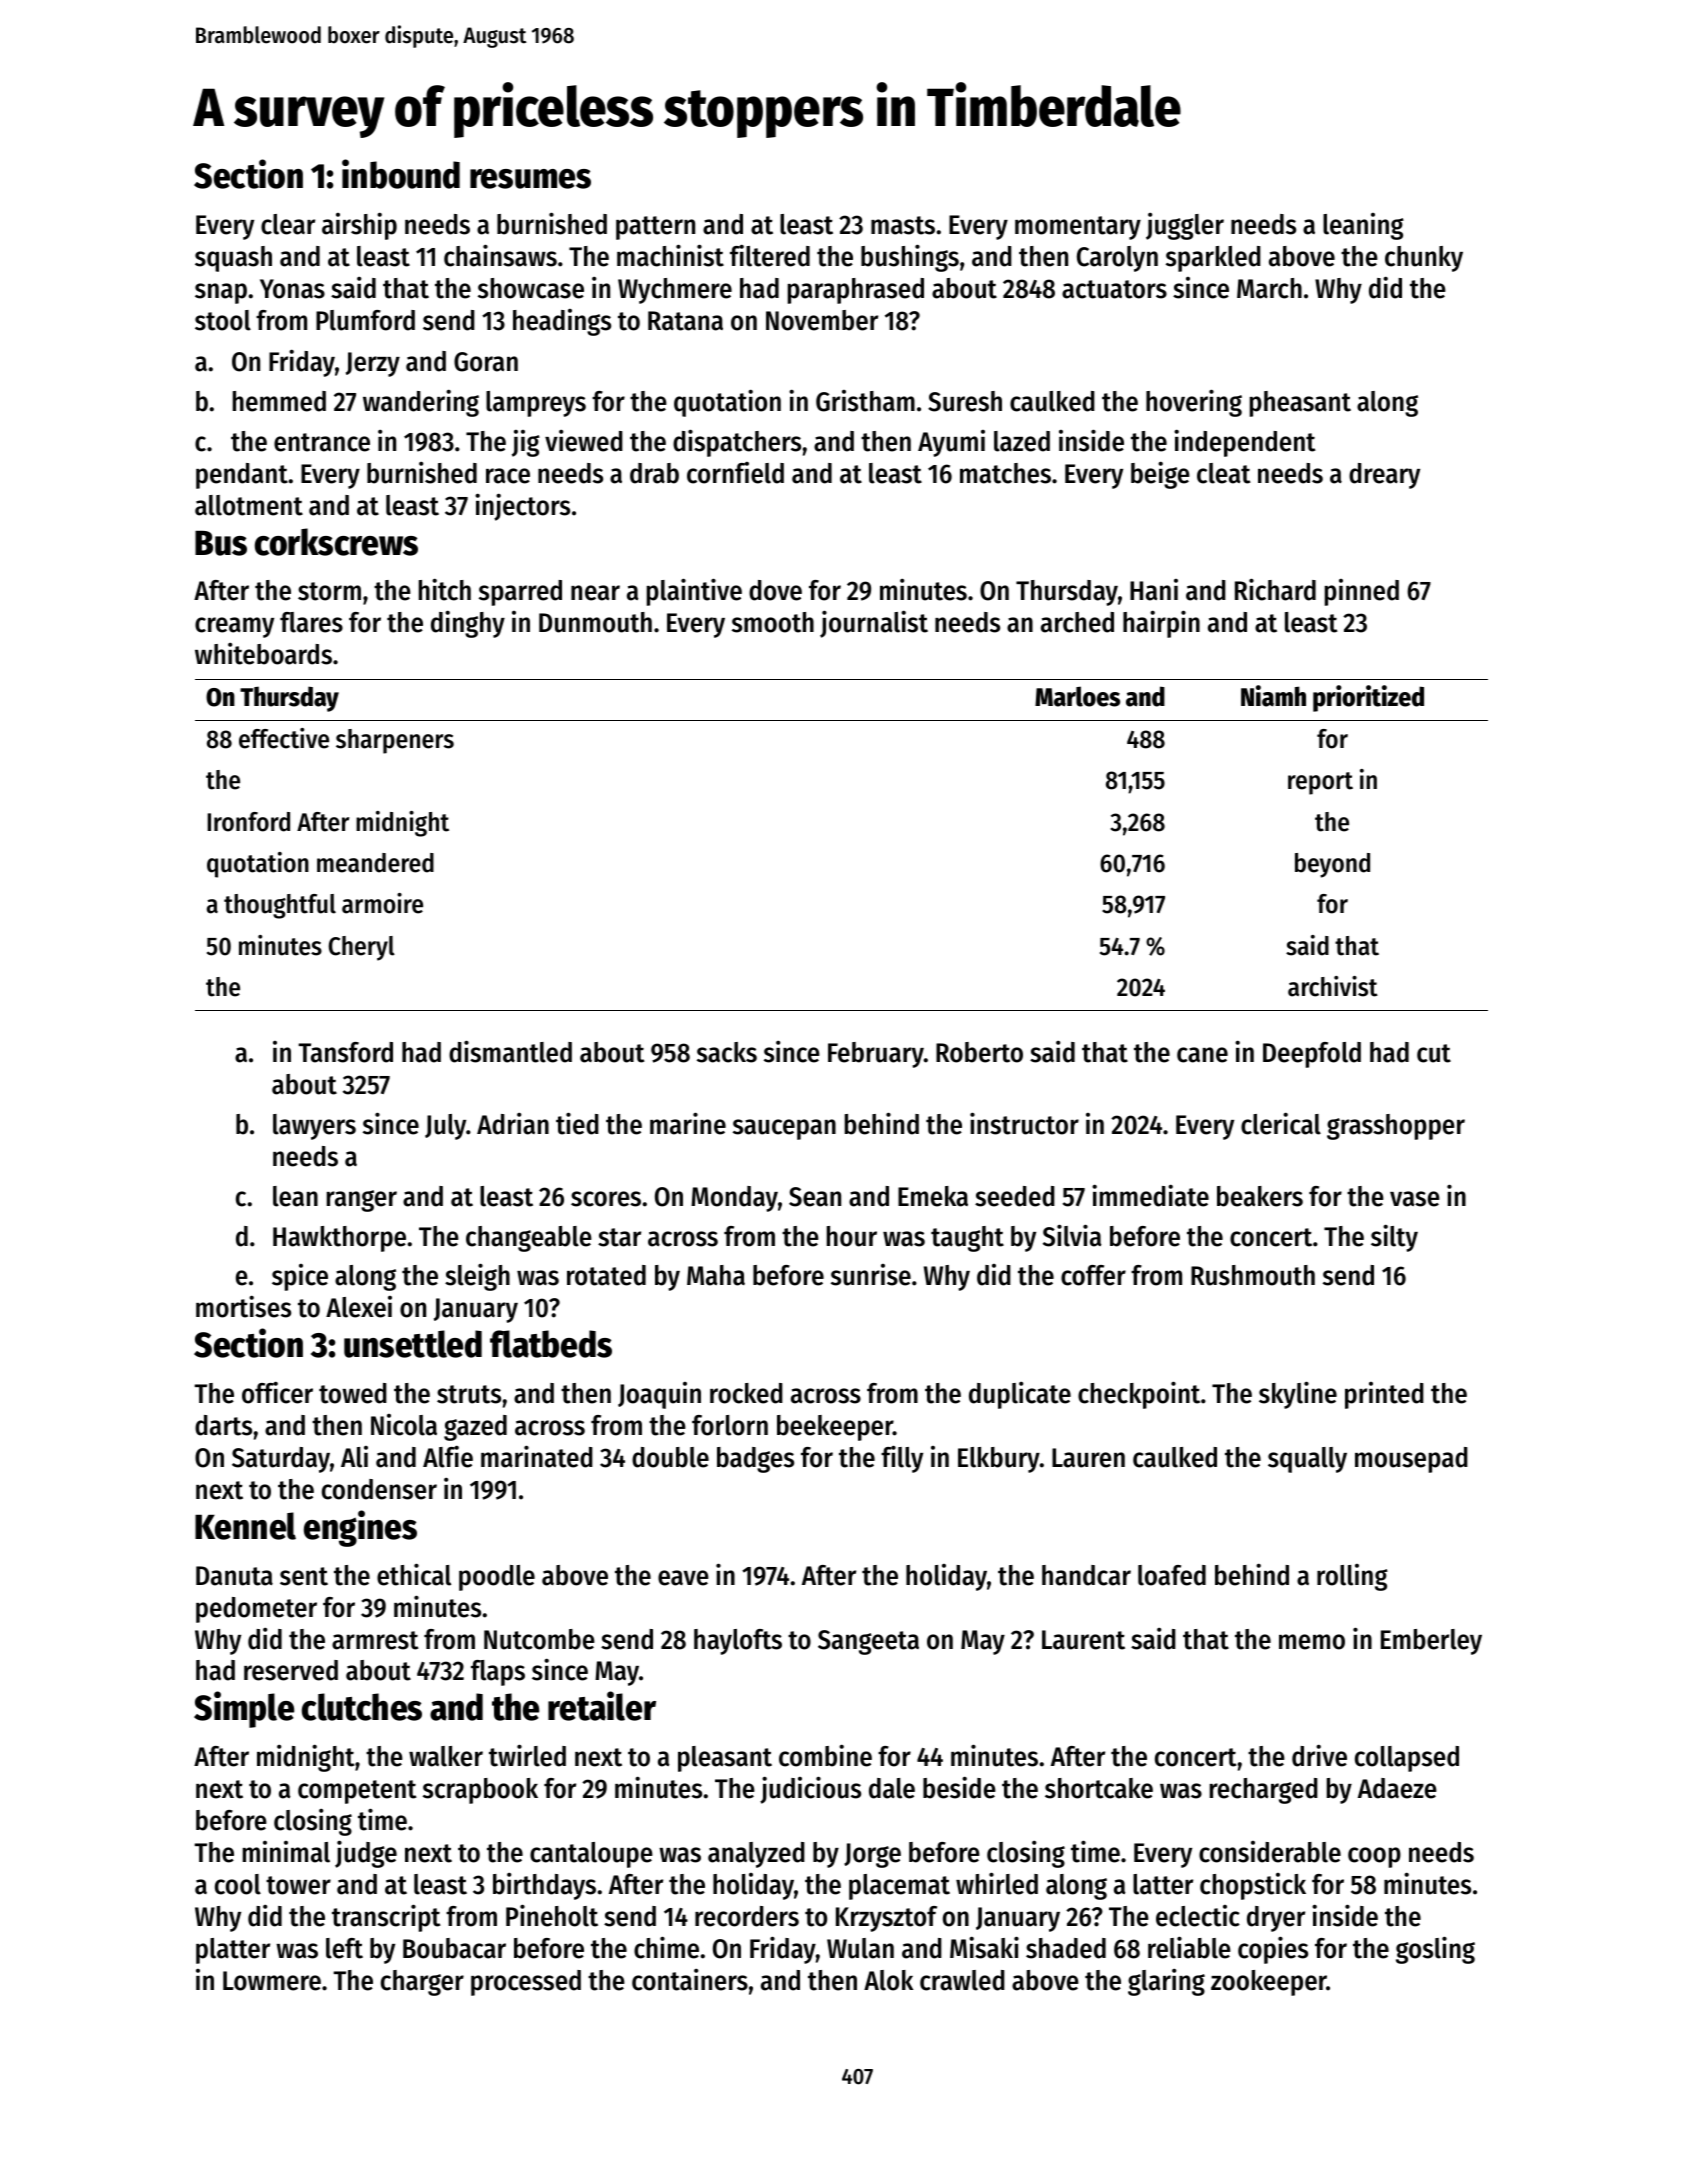 The image size is (1683, 2178). I want to click on checkpoint, so click(1139, 1395).
